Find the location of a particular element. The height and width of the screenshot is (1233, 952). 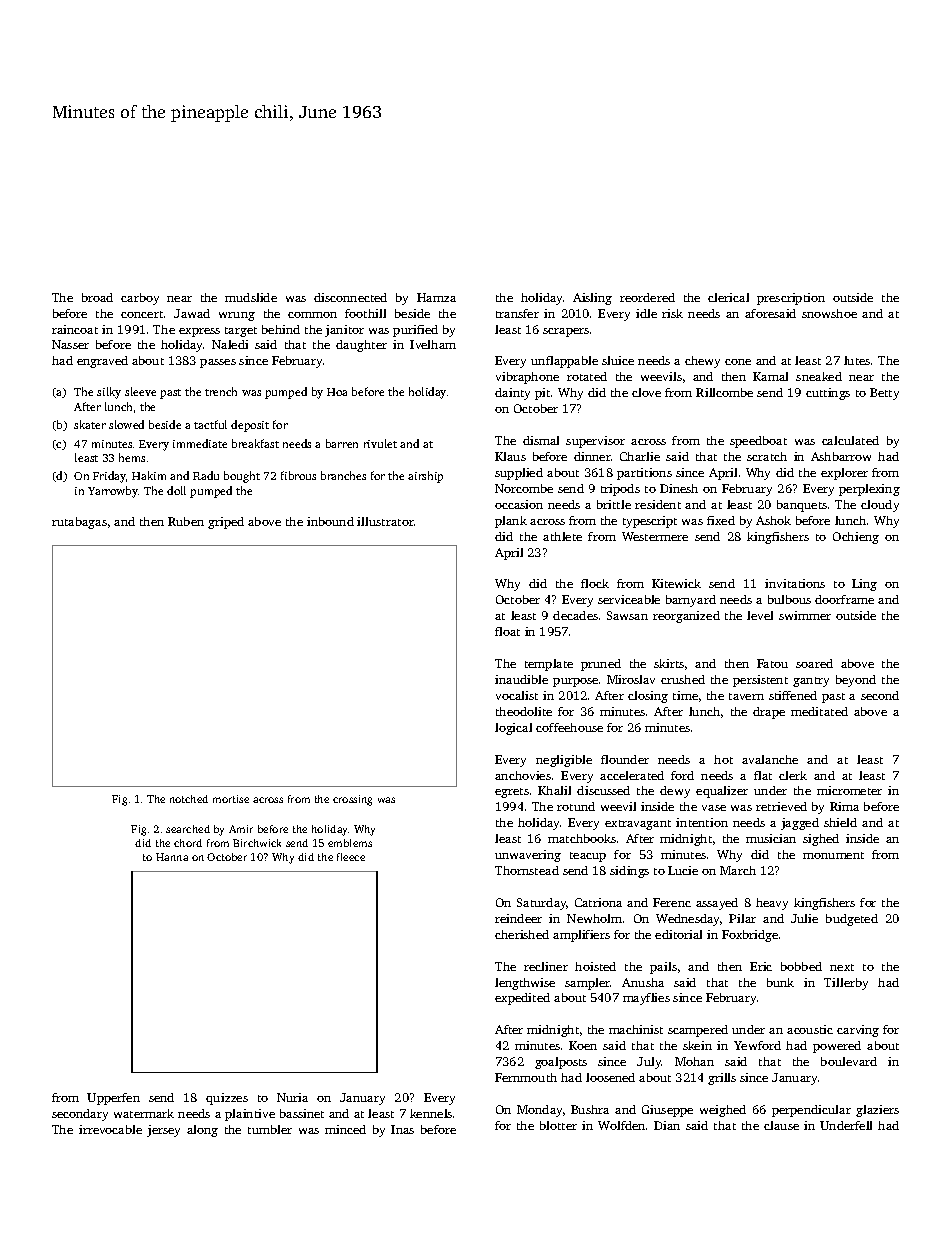

quizzes is located at coordinates (227, 1099).
